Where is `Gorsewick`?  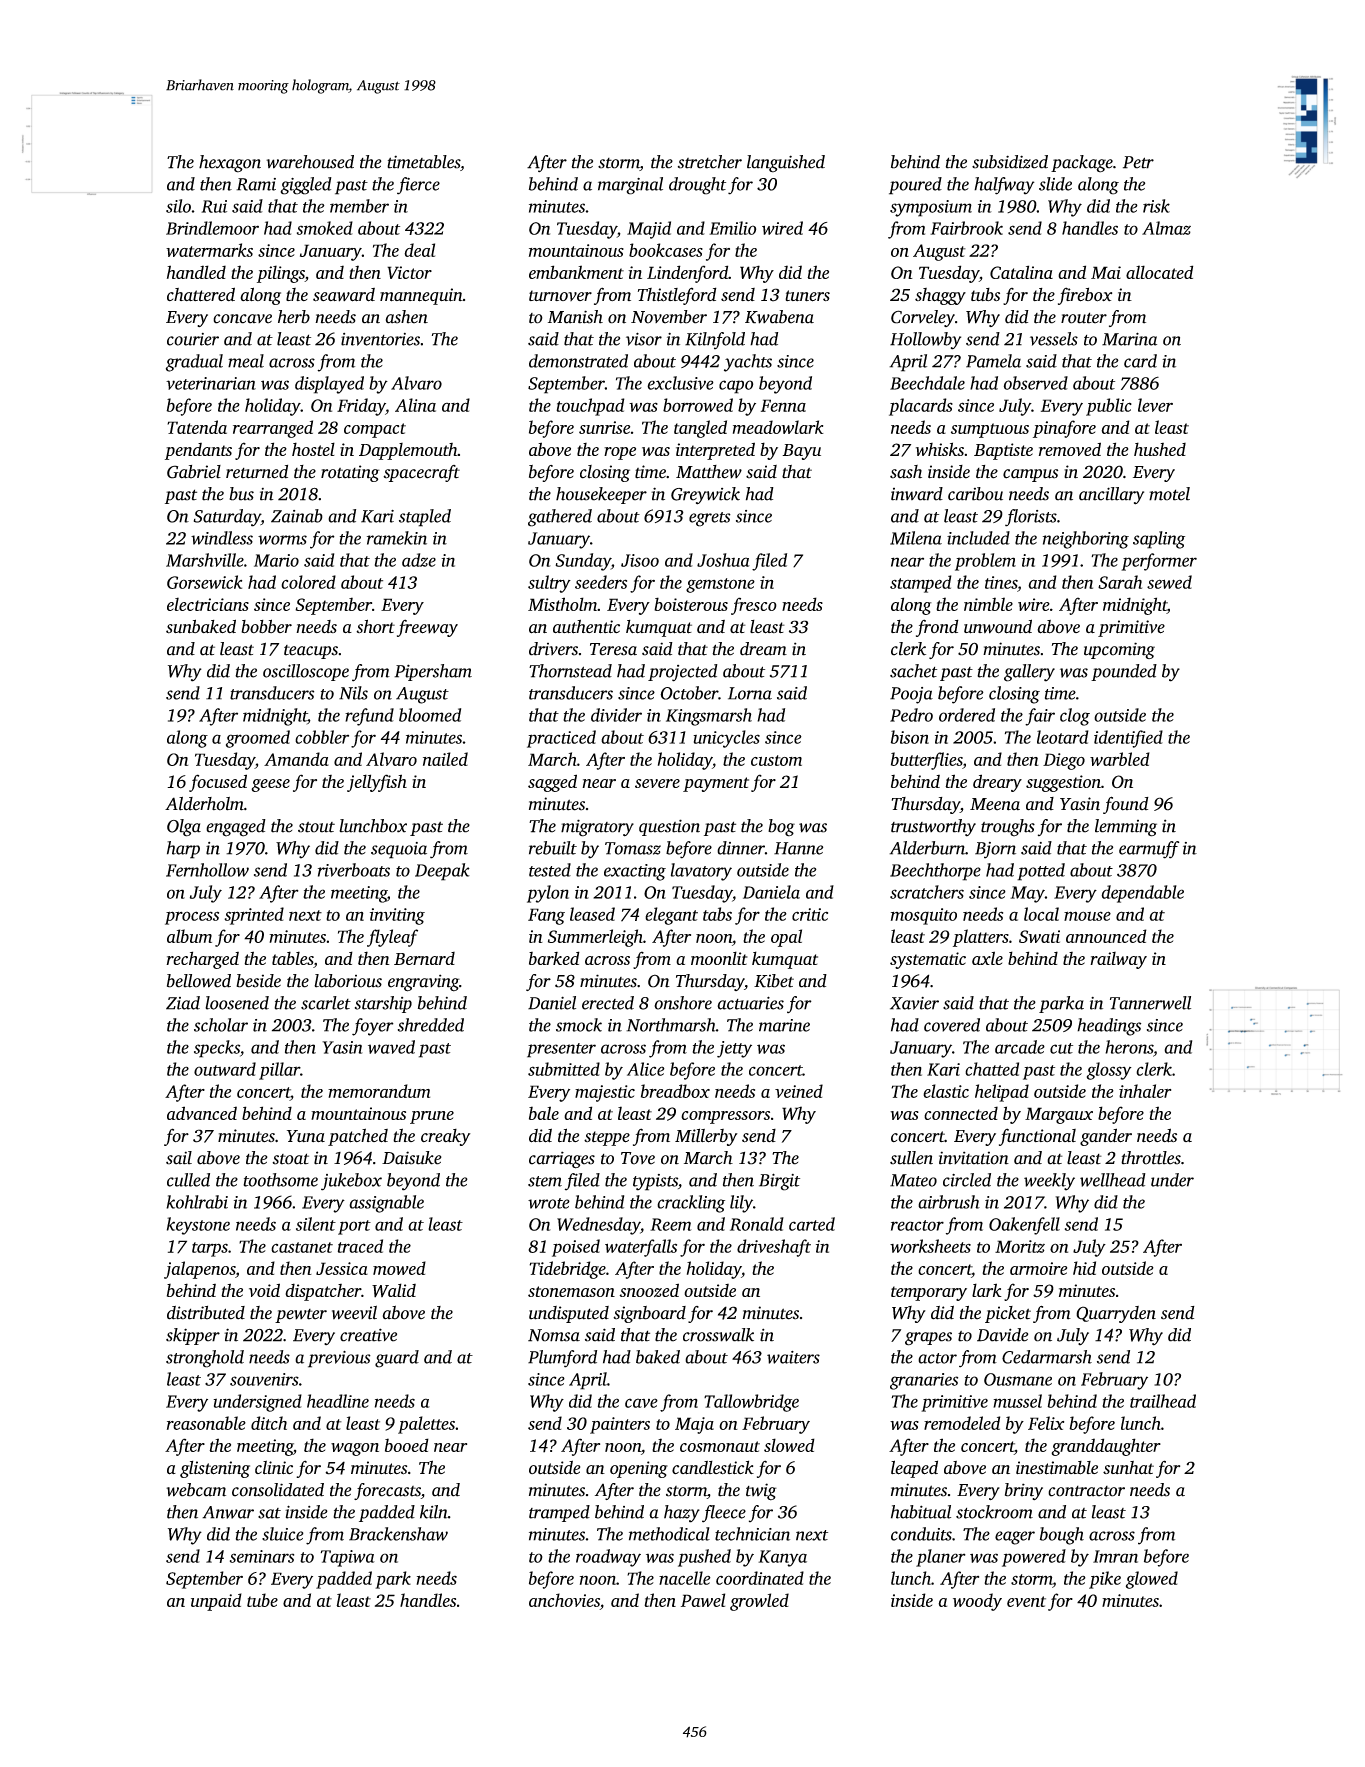 Gorsewick is located at coordinates (204, 582).
